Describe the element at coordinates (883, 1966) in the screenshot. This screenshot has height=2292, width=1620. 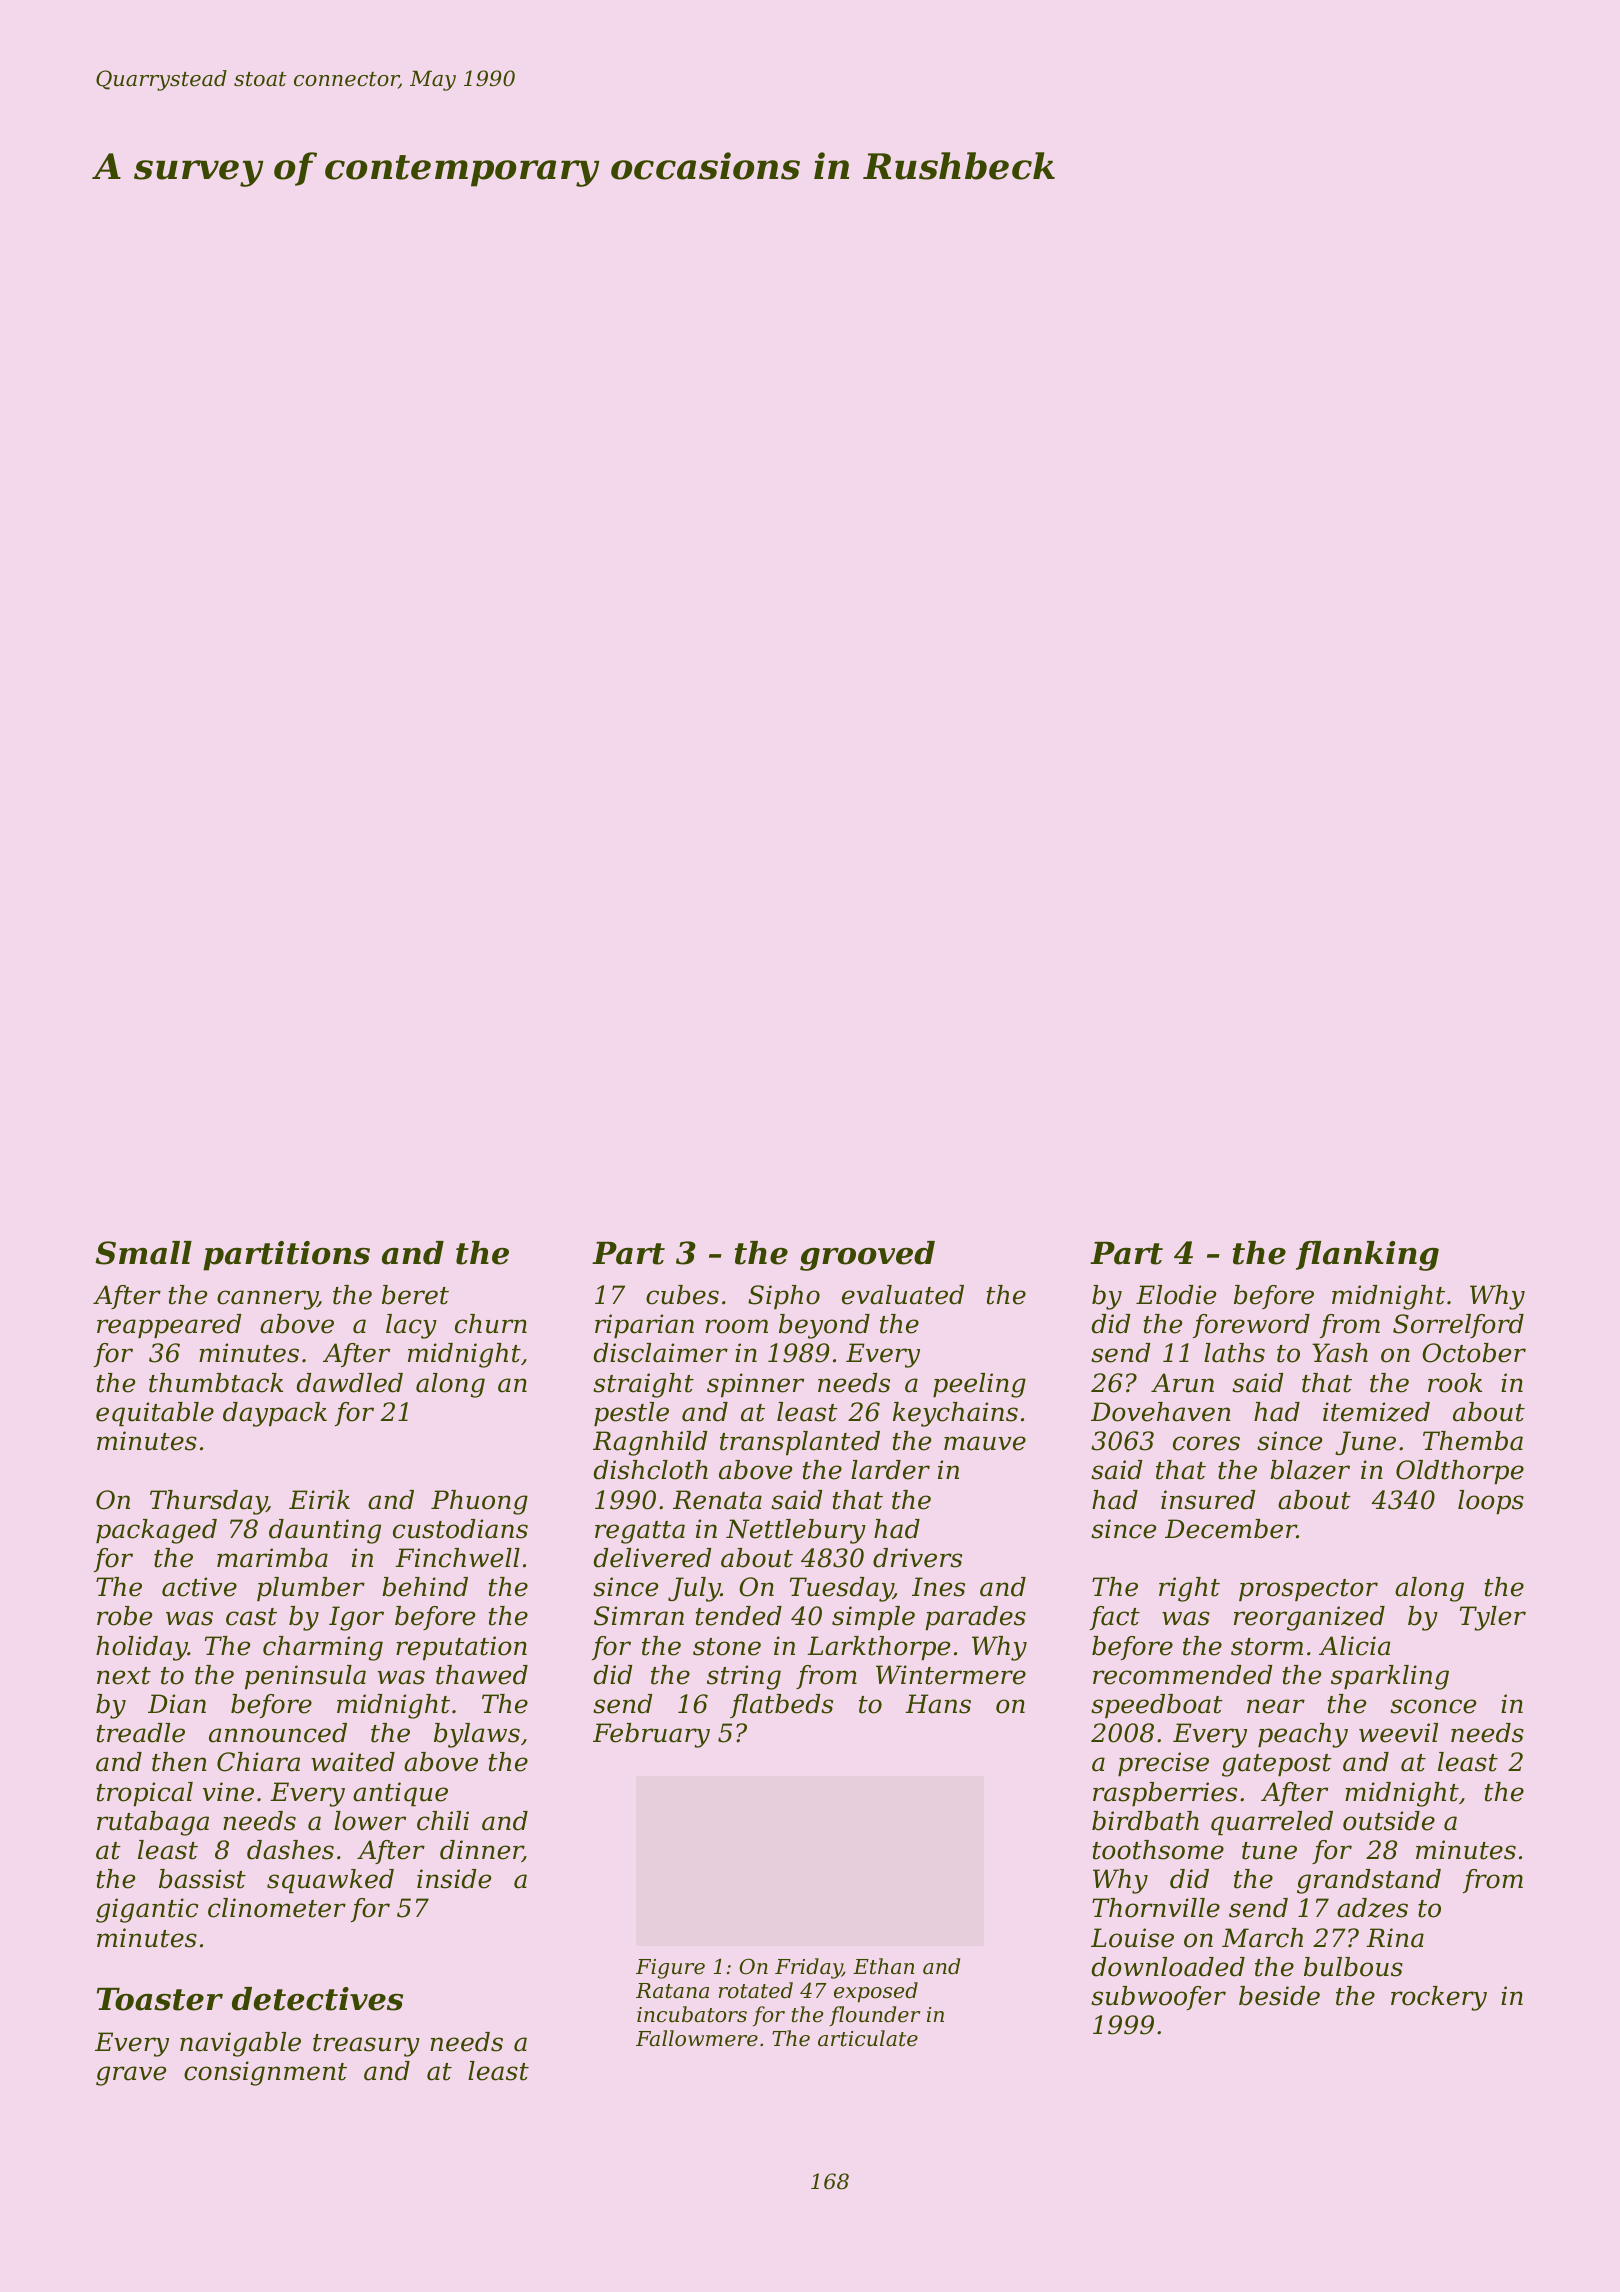
I see `Ethan` at that location.
